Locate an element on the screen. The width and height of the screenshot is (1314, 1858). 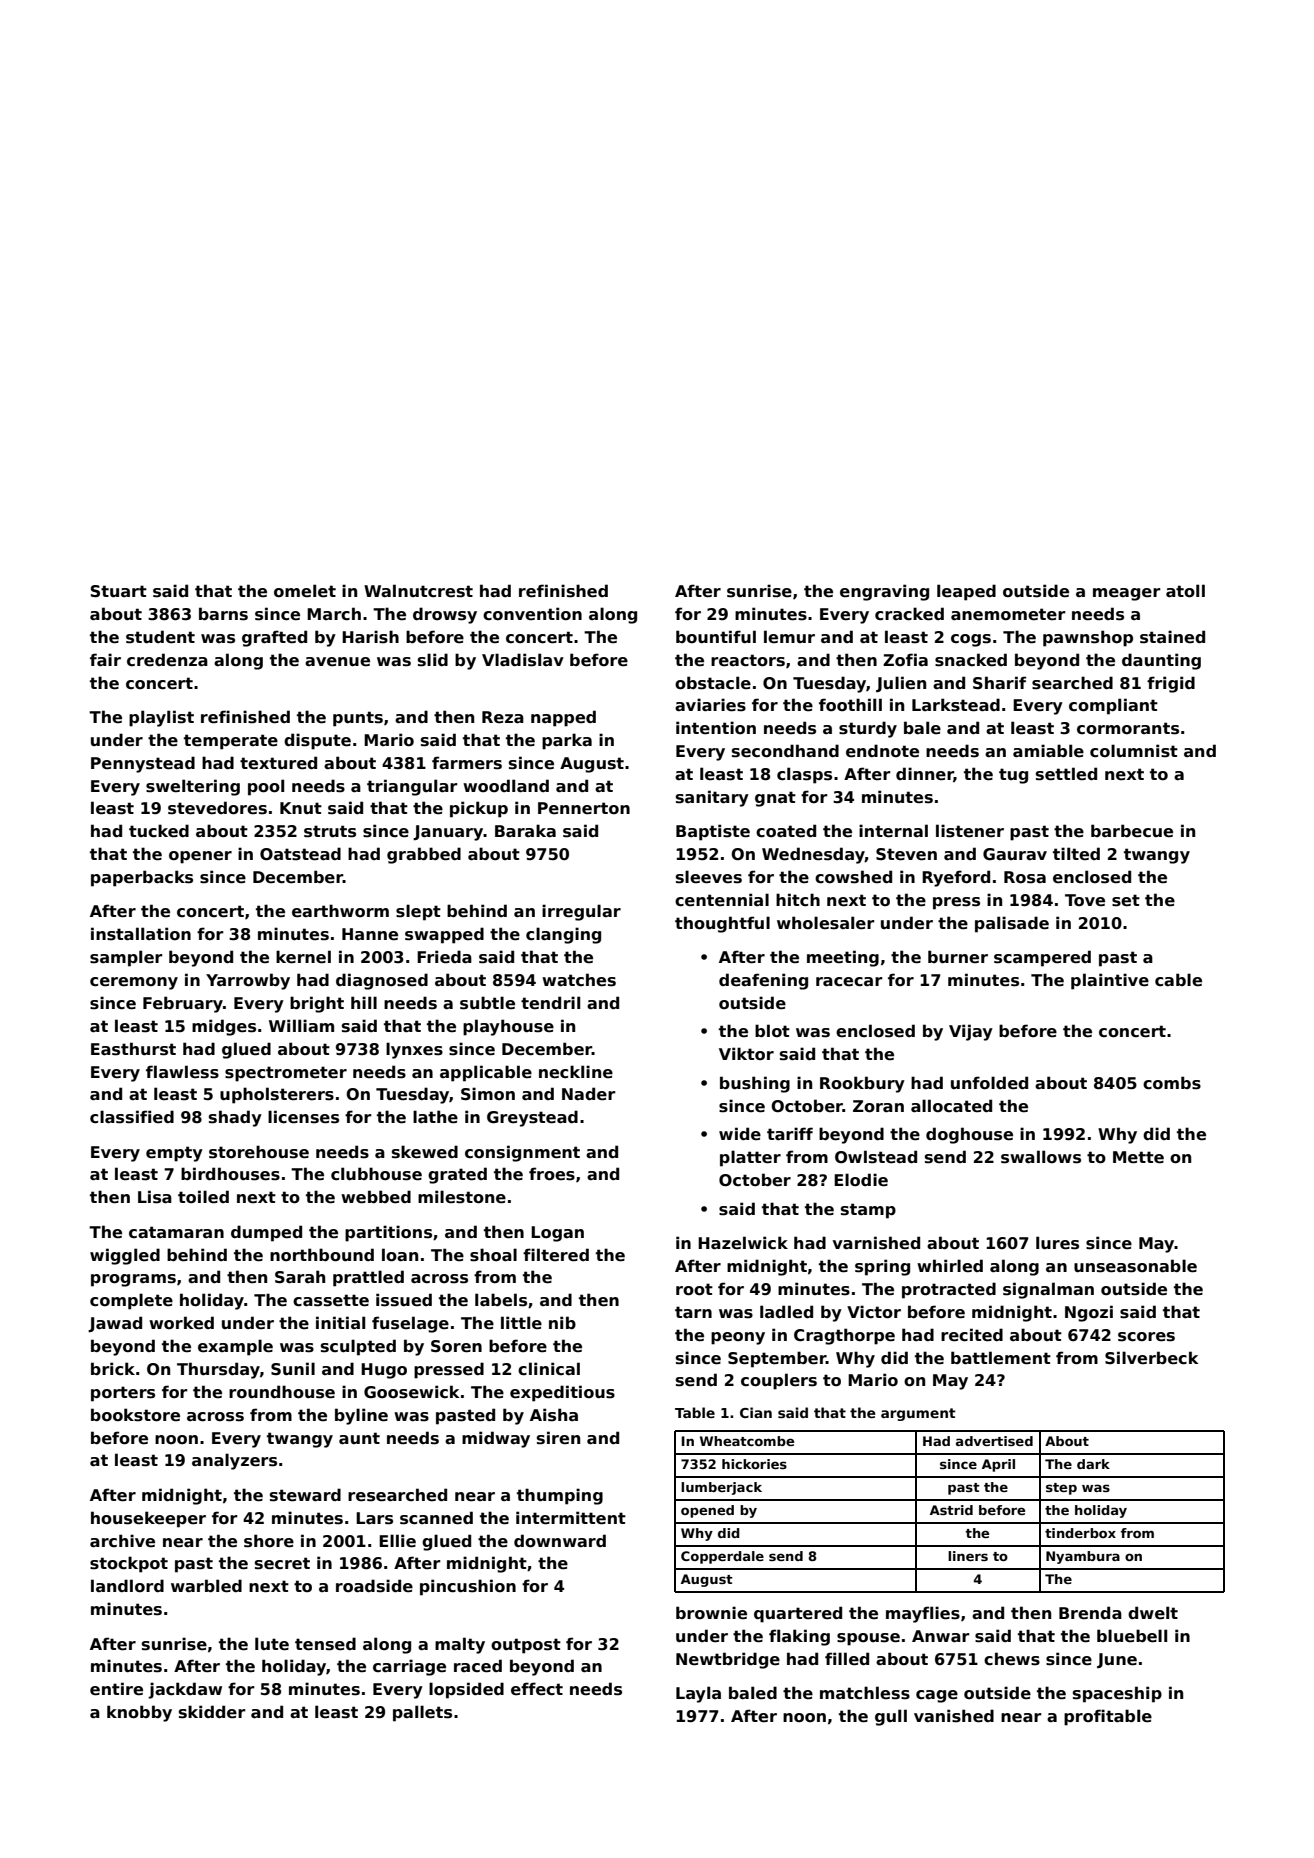
temperate is located at coordinates (231, 742).
